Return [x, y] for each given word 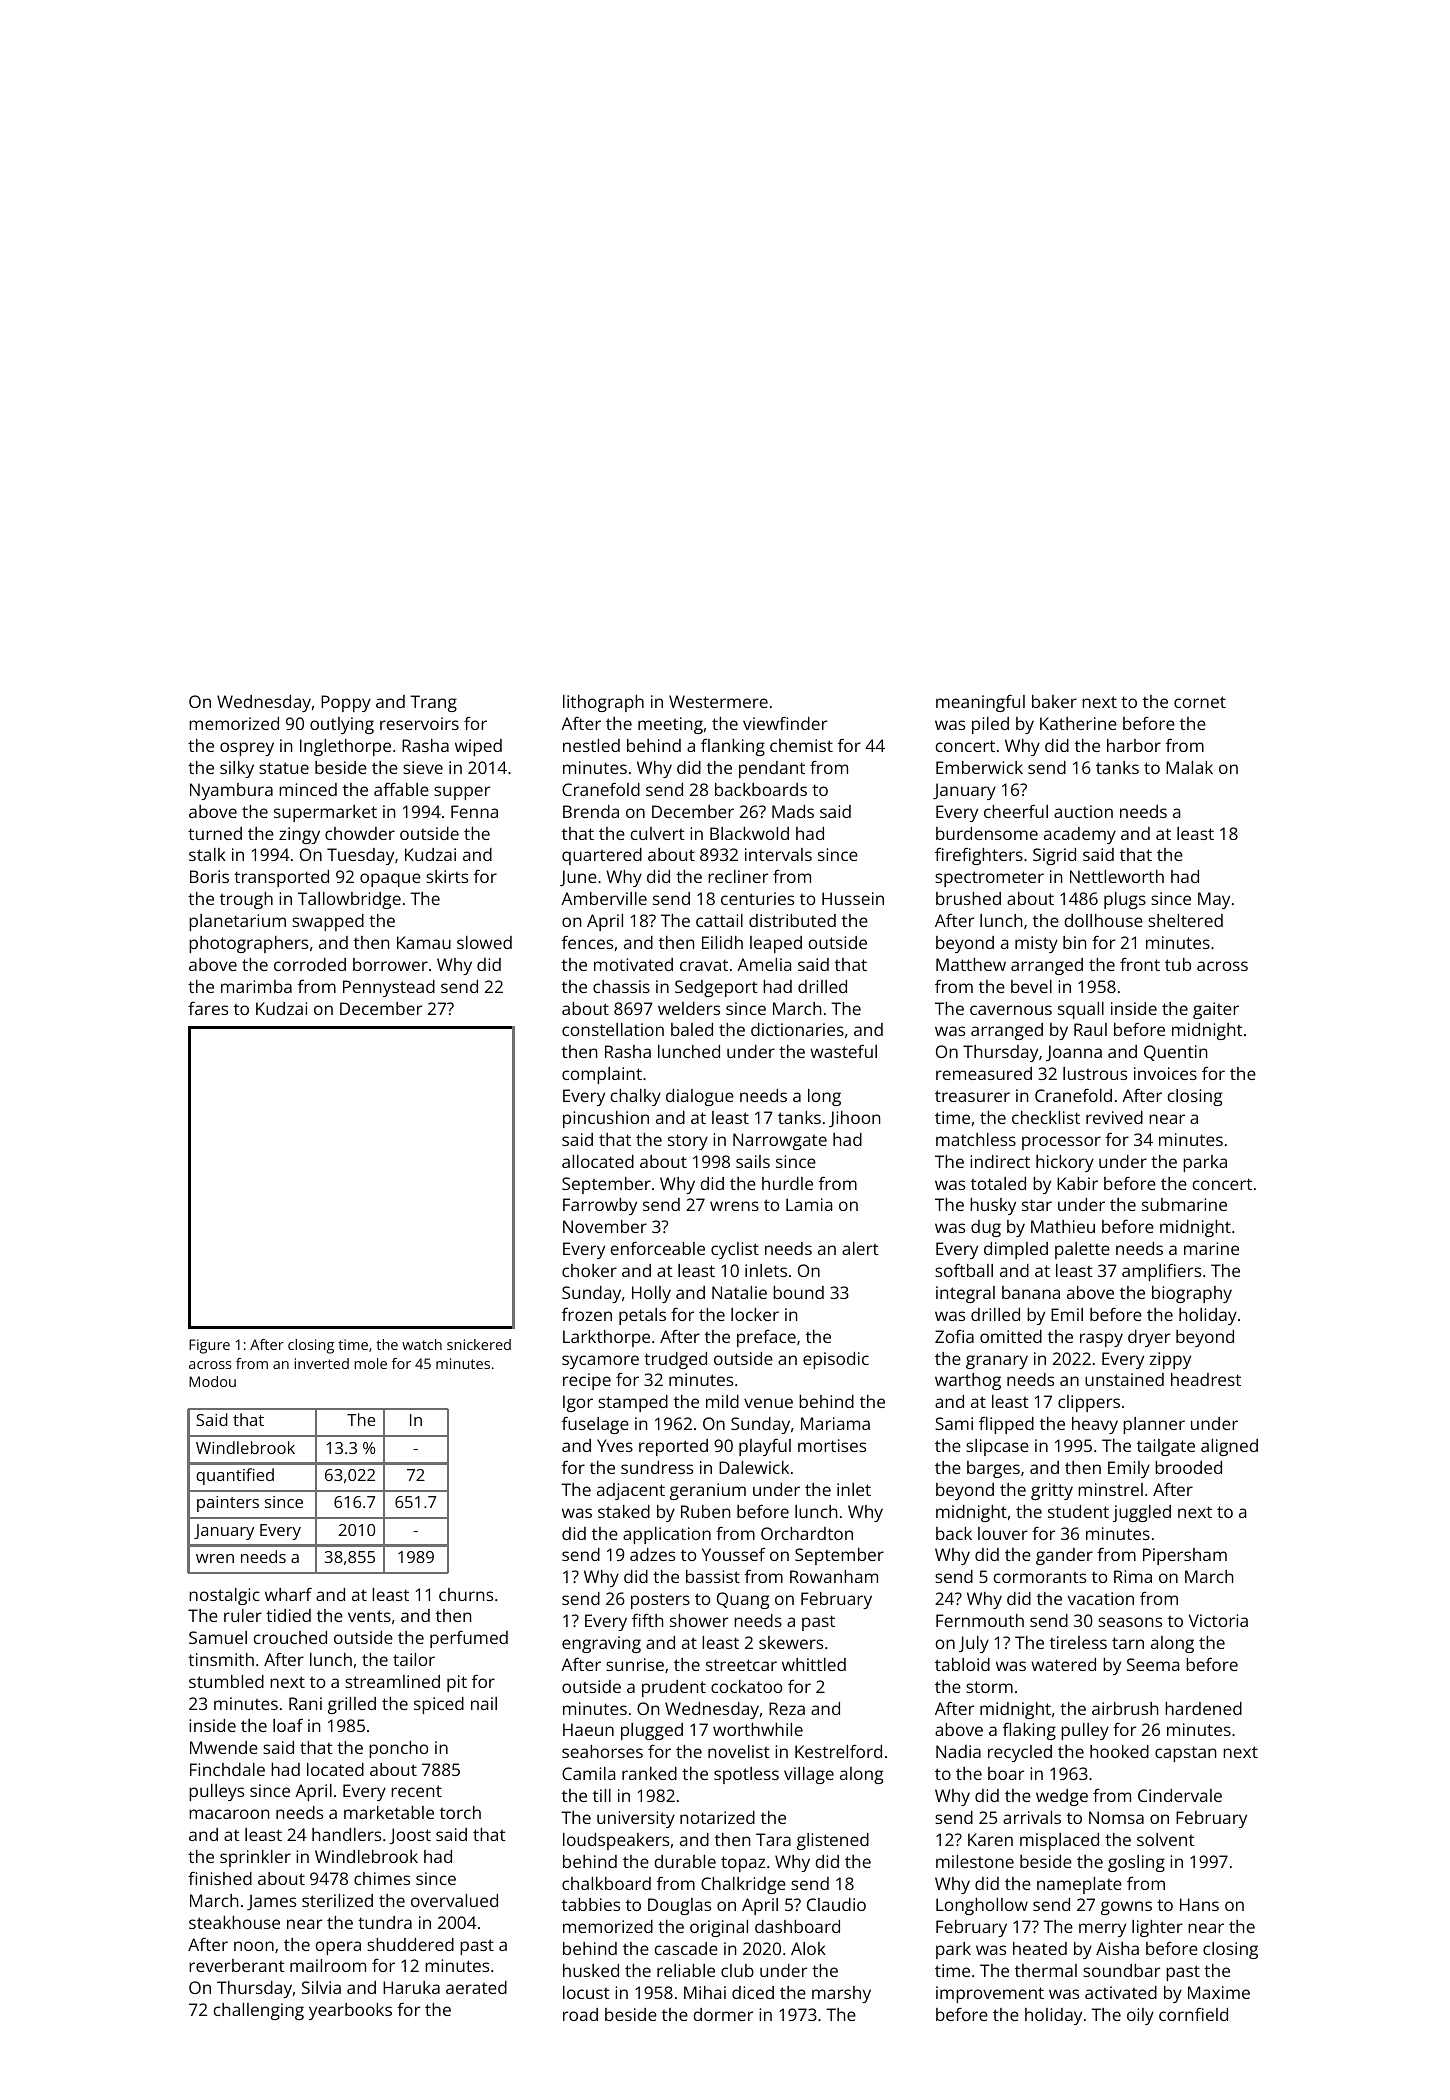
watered [1063, 1664]
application [667, 1535]
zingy [299, 835]
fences [587, 942]
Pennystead [389, 988]
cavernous [1011, 1010]
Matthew [971, 964]
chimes [382, 1878]
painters [228, 1504]
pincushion [606, 1119]
